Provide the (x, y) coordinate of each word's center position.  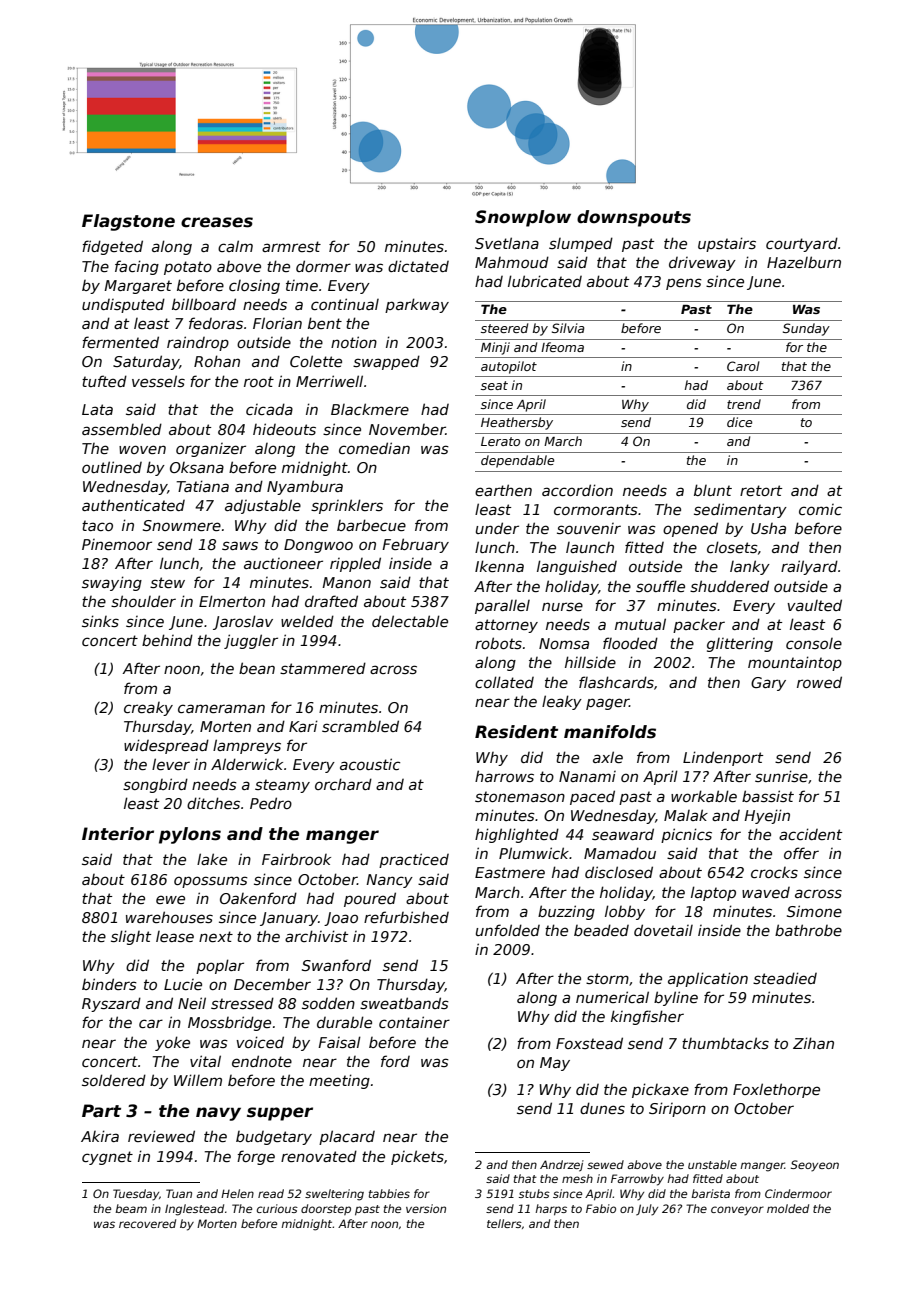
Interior (118, 834)
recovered (147, 1223)
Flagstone (128, 222)
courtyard (802, 244)
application (708, 979)
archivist (316, 936)
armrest (291, 246)
